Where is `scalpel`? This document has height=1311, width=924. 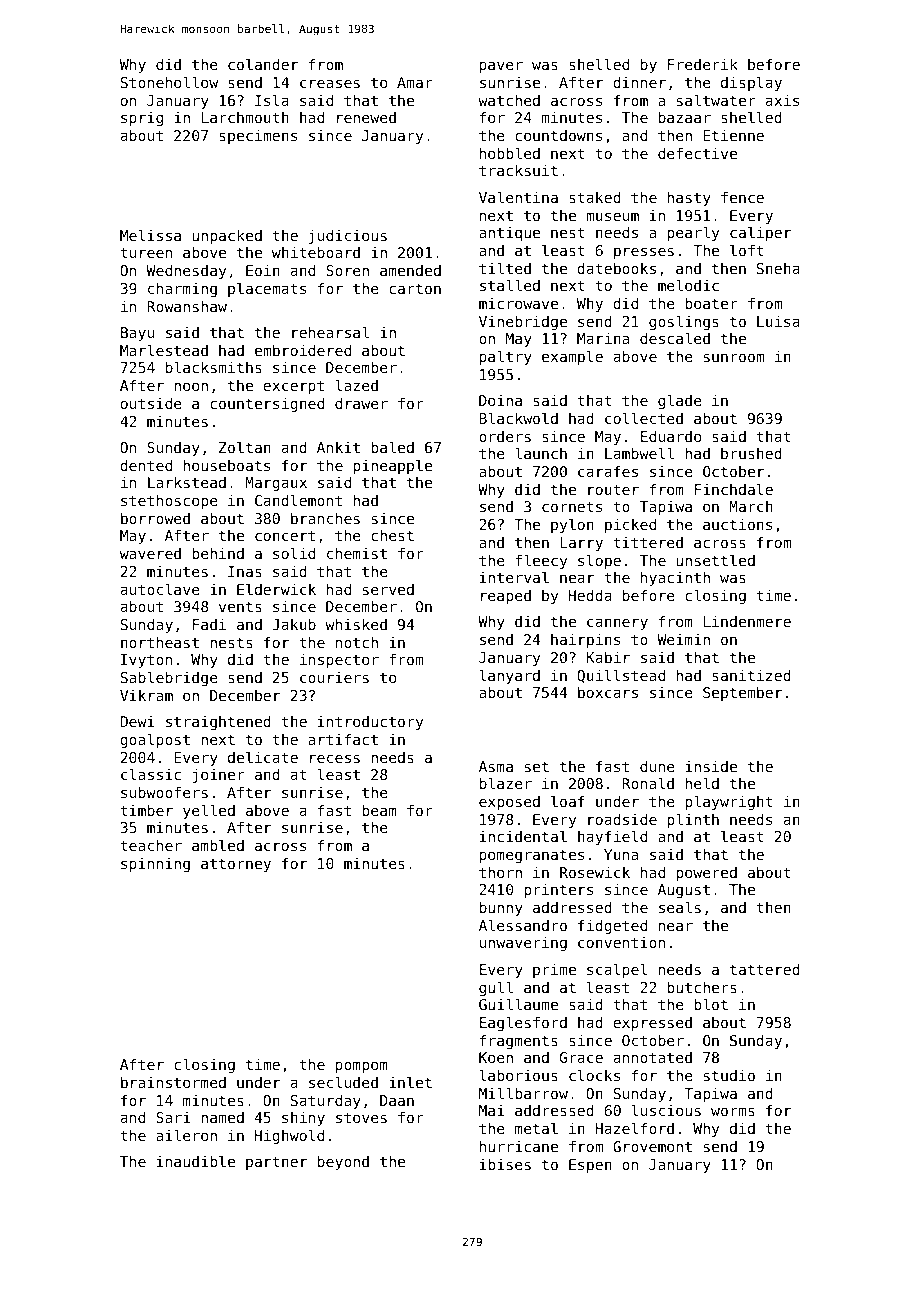
scalpel is located at coordinates (617, 970).
